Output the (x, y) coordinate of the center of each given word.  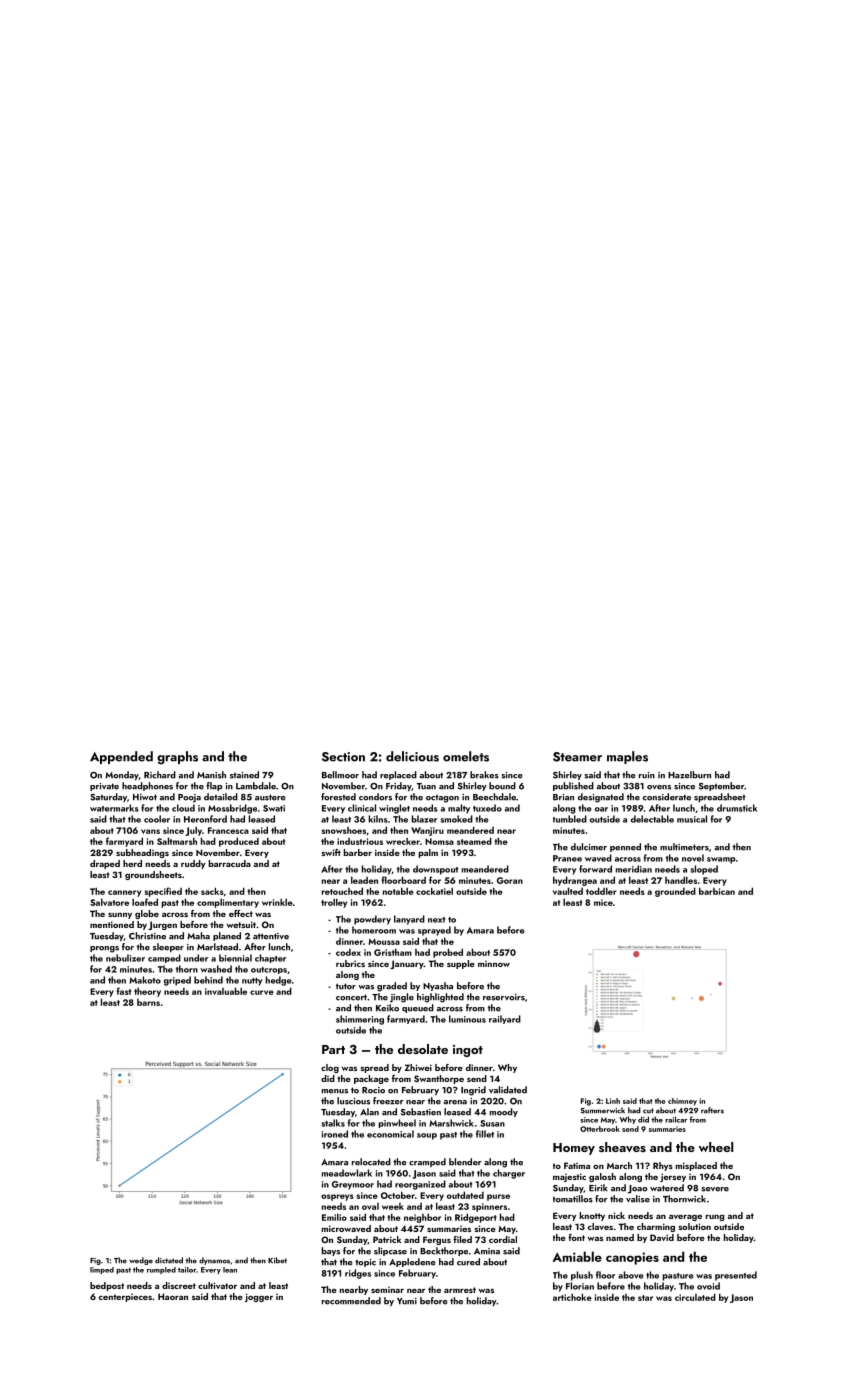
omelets (466, 756)
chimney (682, 1102)
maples (627, 757)
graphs (177, 758)
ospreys (337, 1197)
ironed (335, 1134)
